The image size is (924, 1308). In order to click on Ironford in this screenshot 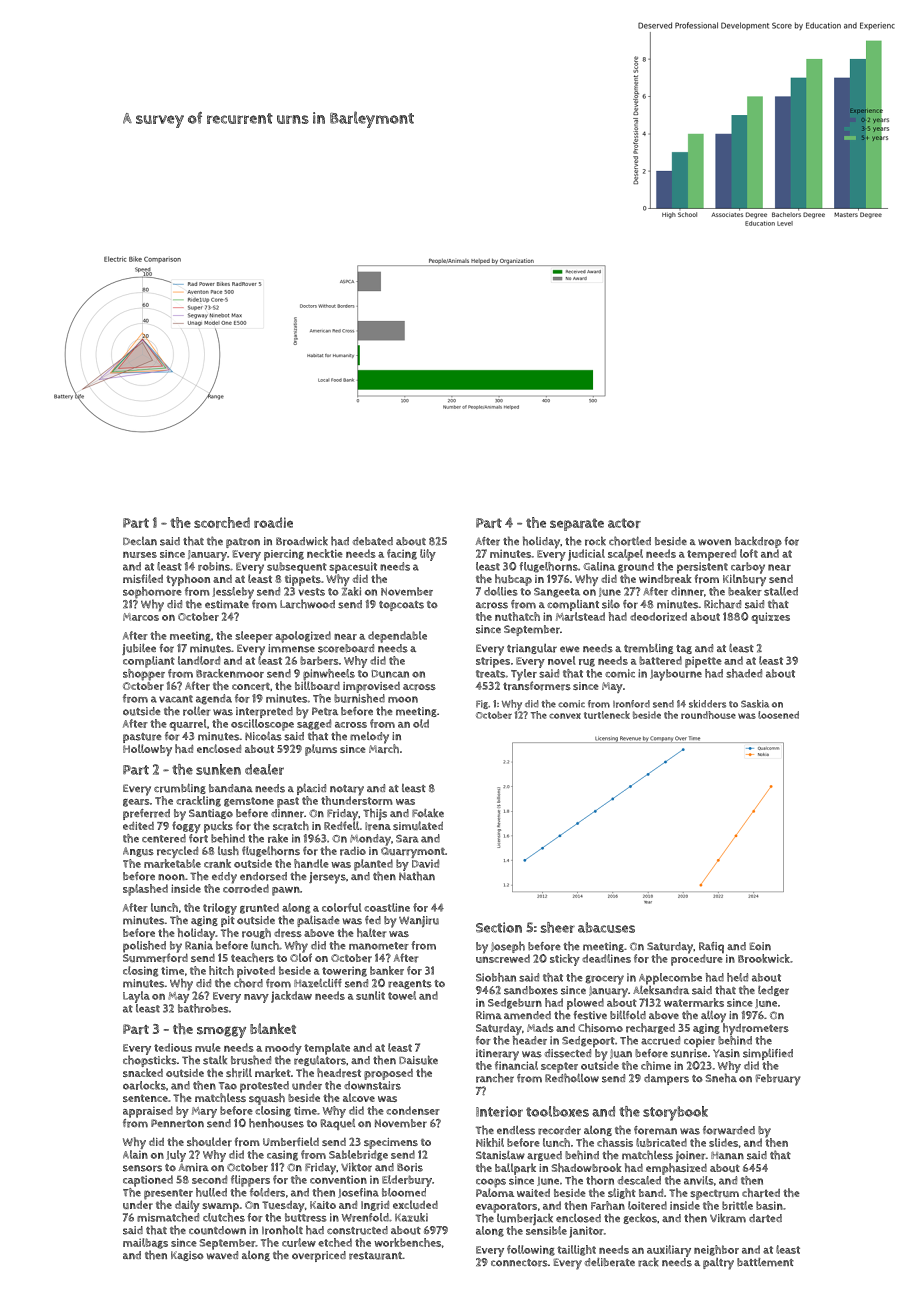, I will do `click(631, 704)`.
